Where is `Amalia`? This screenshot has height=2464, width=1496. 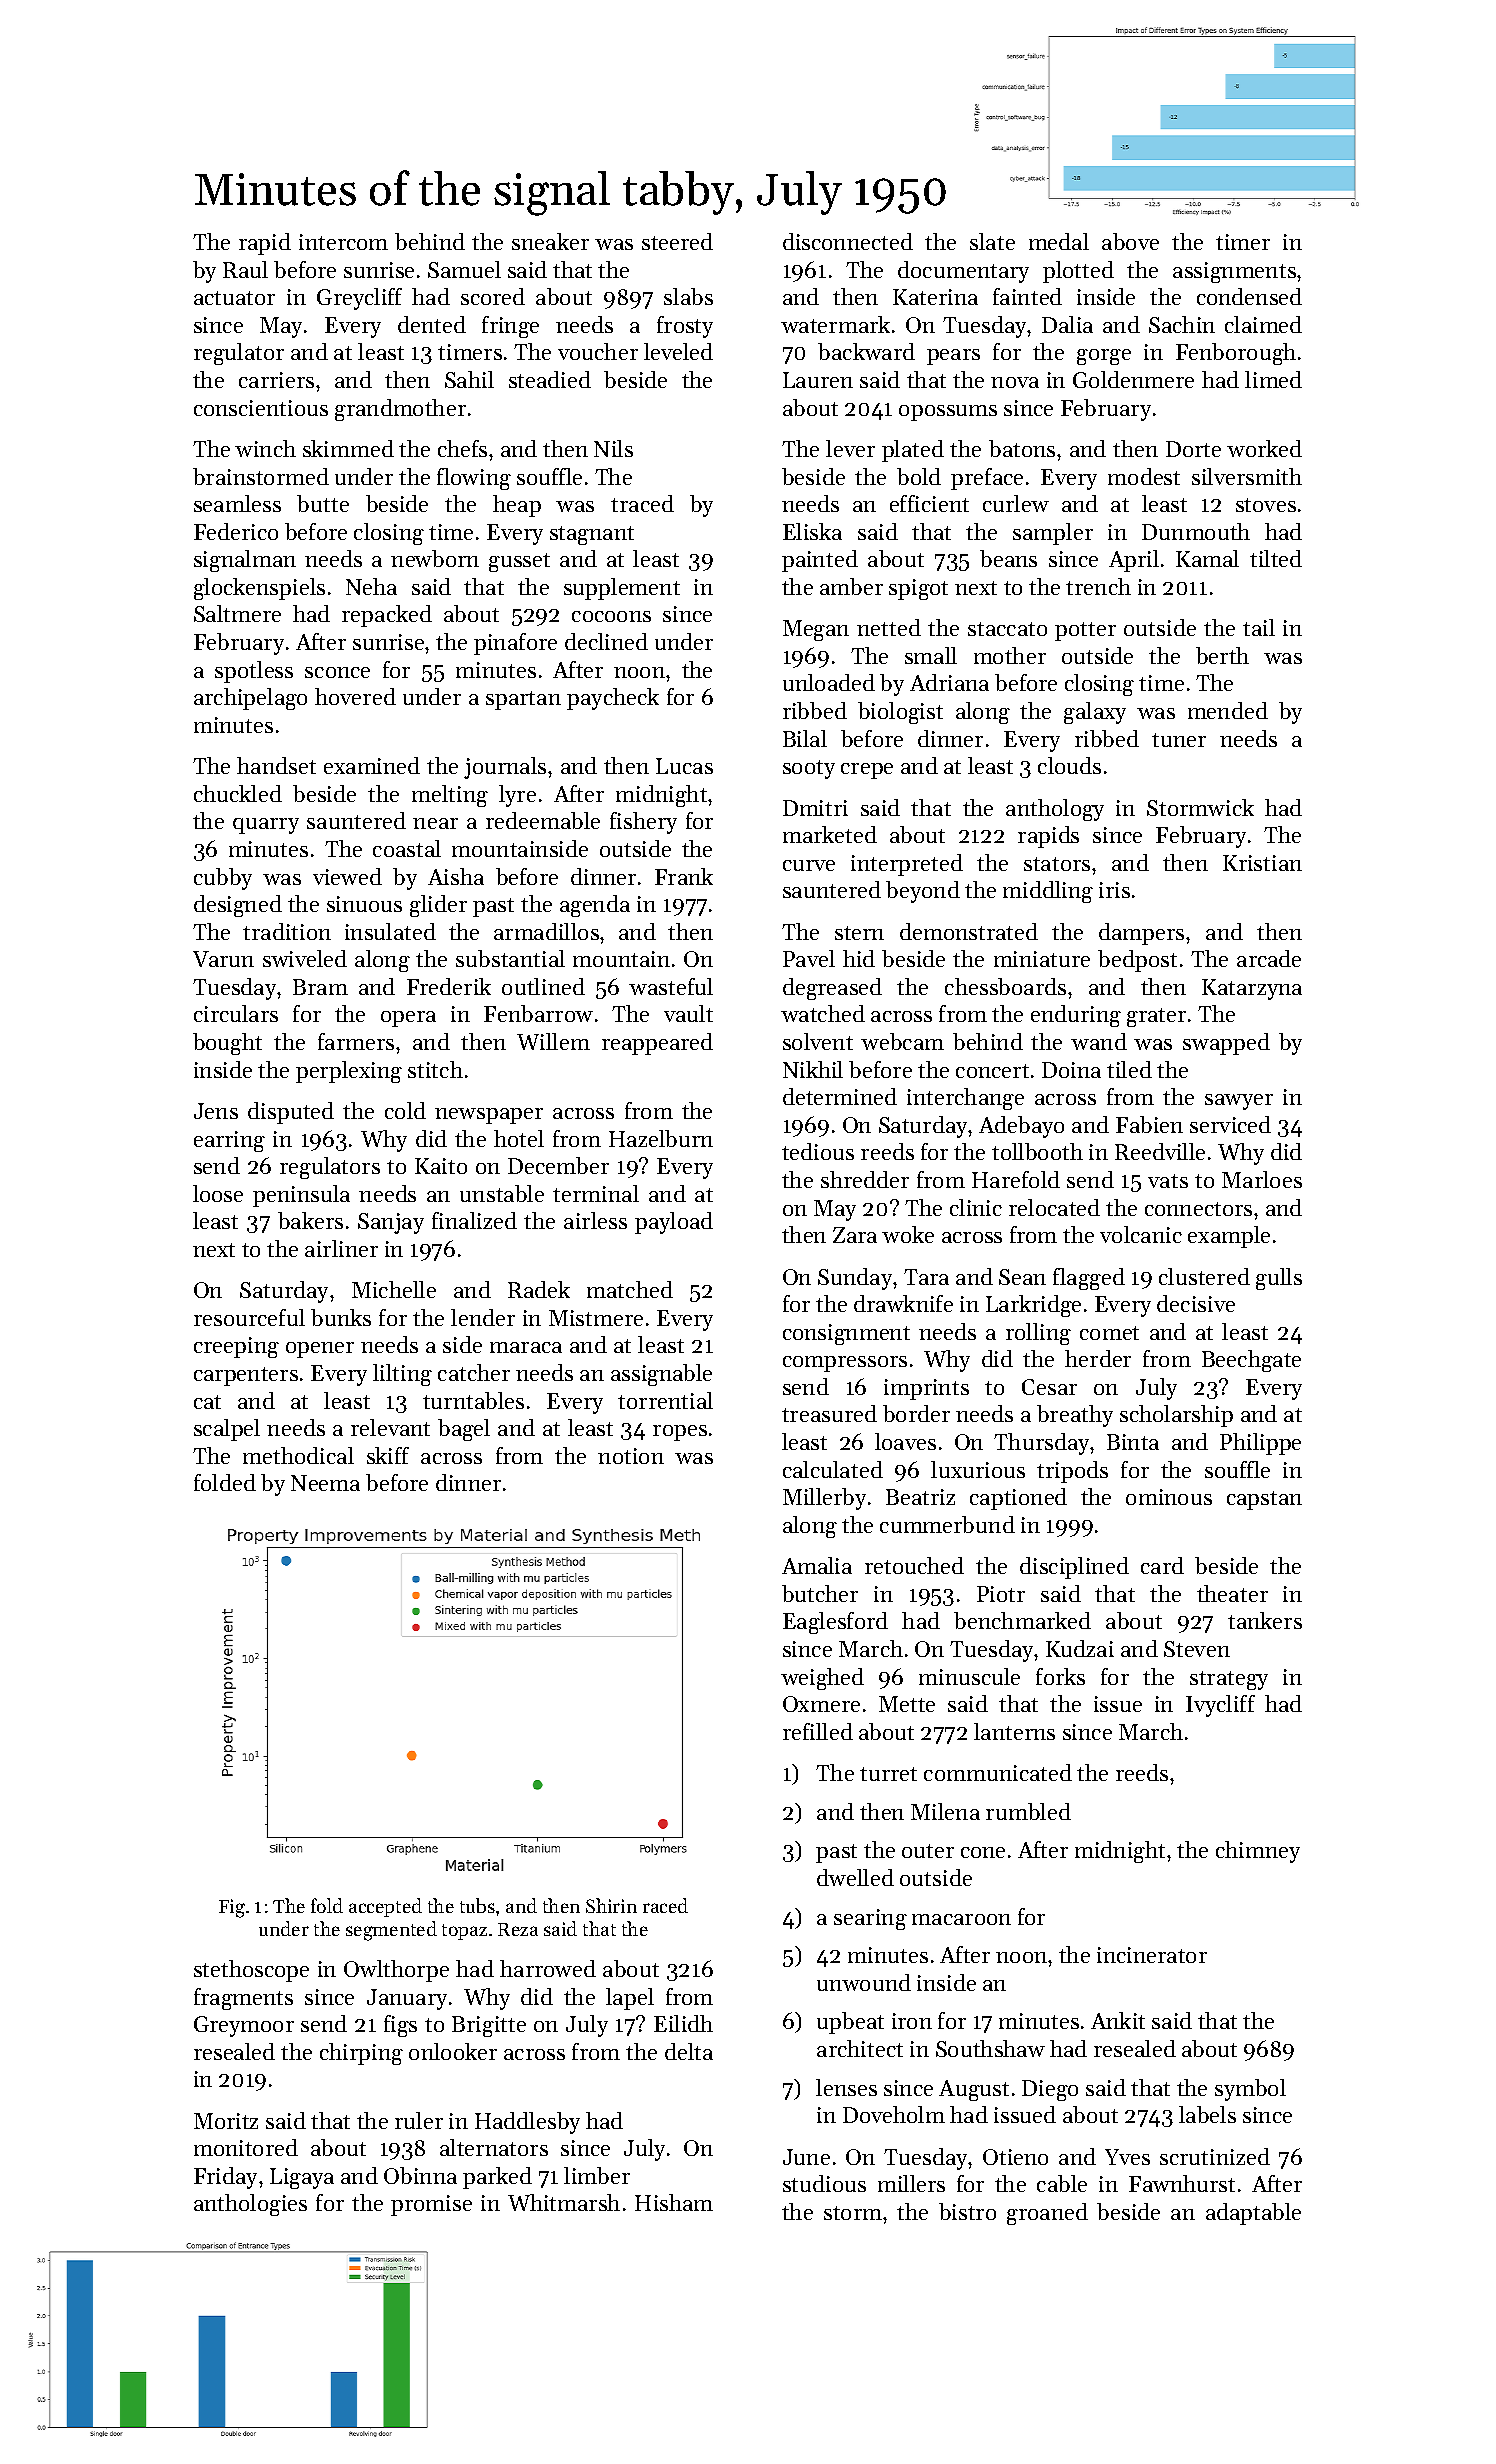 Amalia is located at coordinates (817, 1565).
